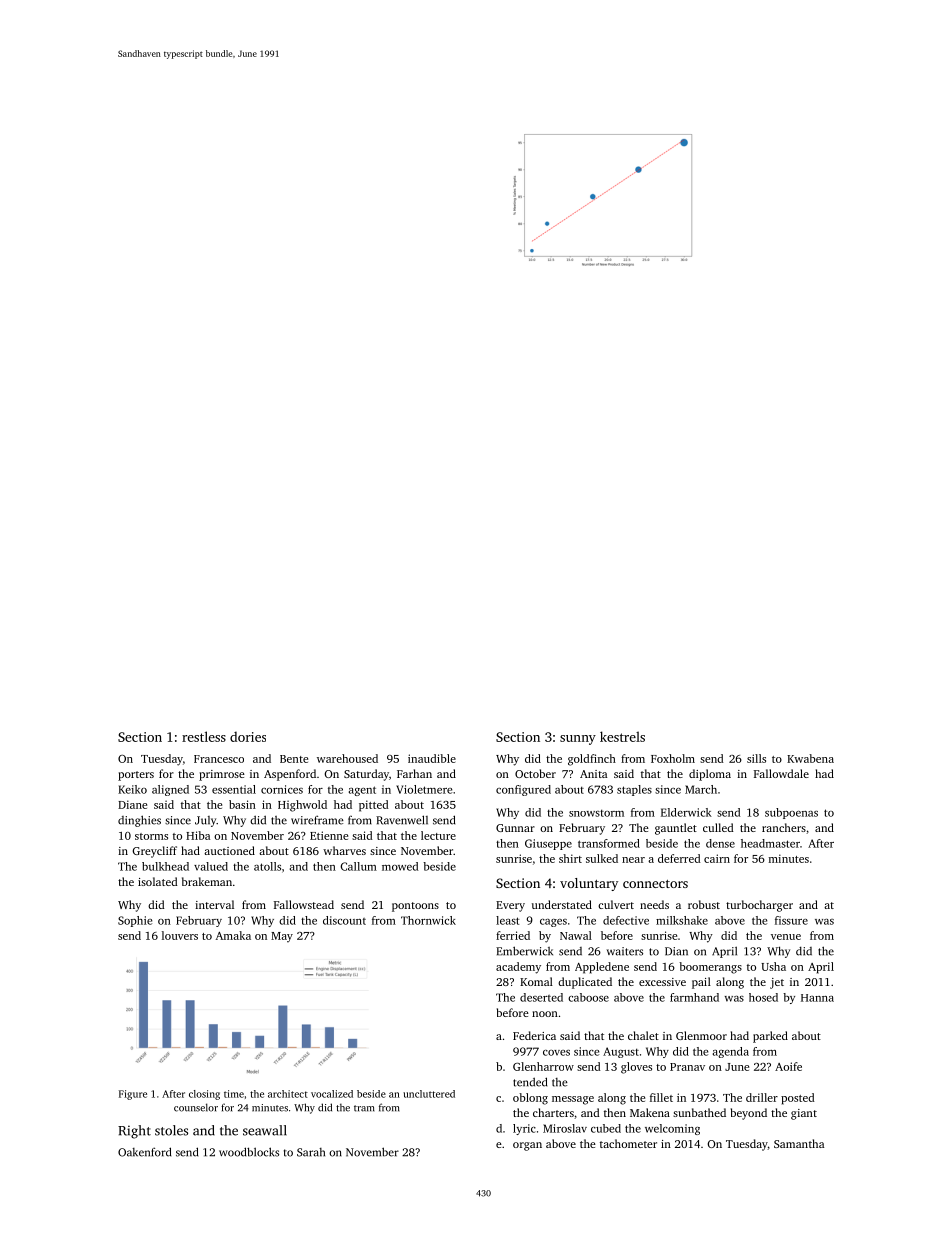 The height and width of the page is (1233, 952). I want to click on sunny, so click(578, 740).
